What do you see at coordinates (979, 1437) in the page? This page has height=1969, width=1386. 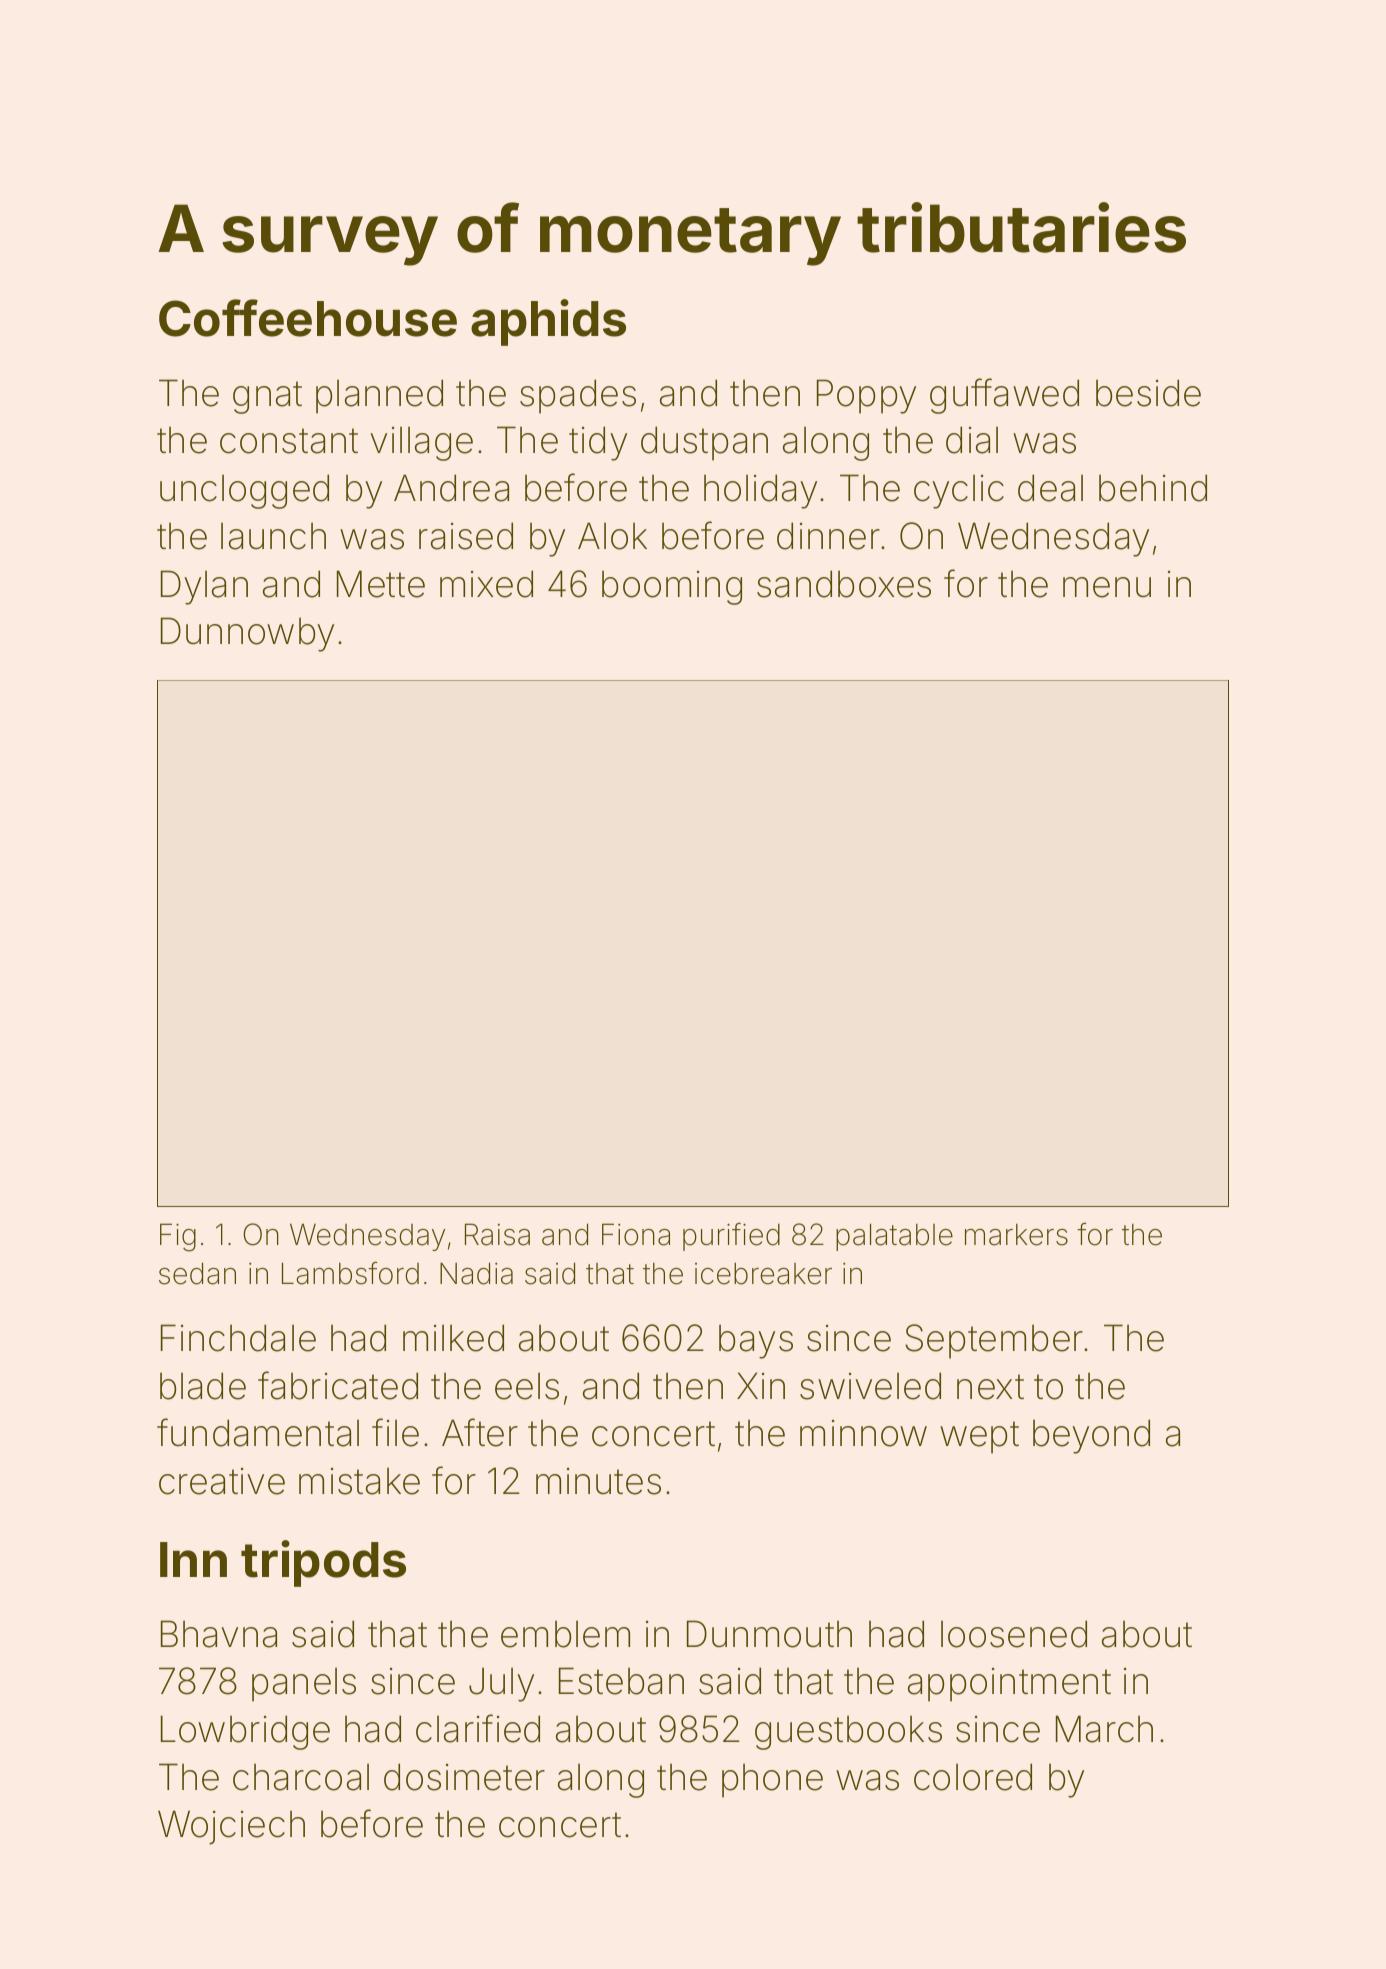 I see `wept` at bounding box center [979, 1437].
